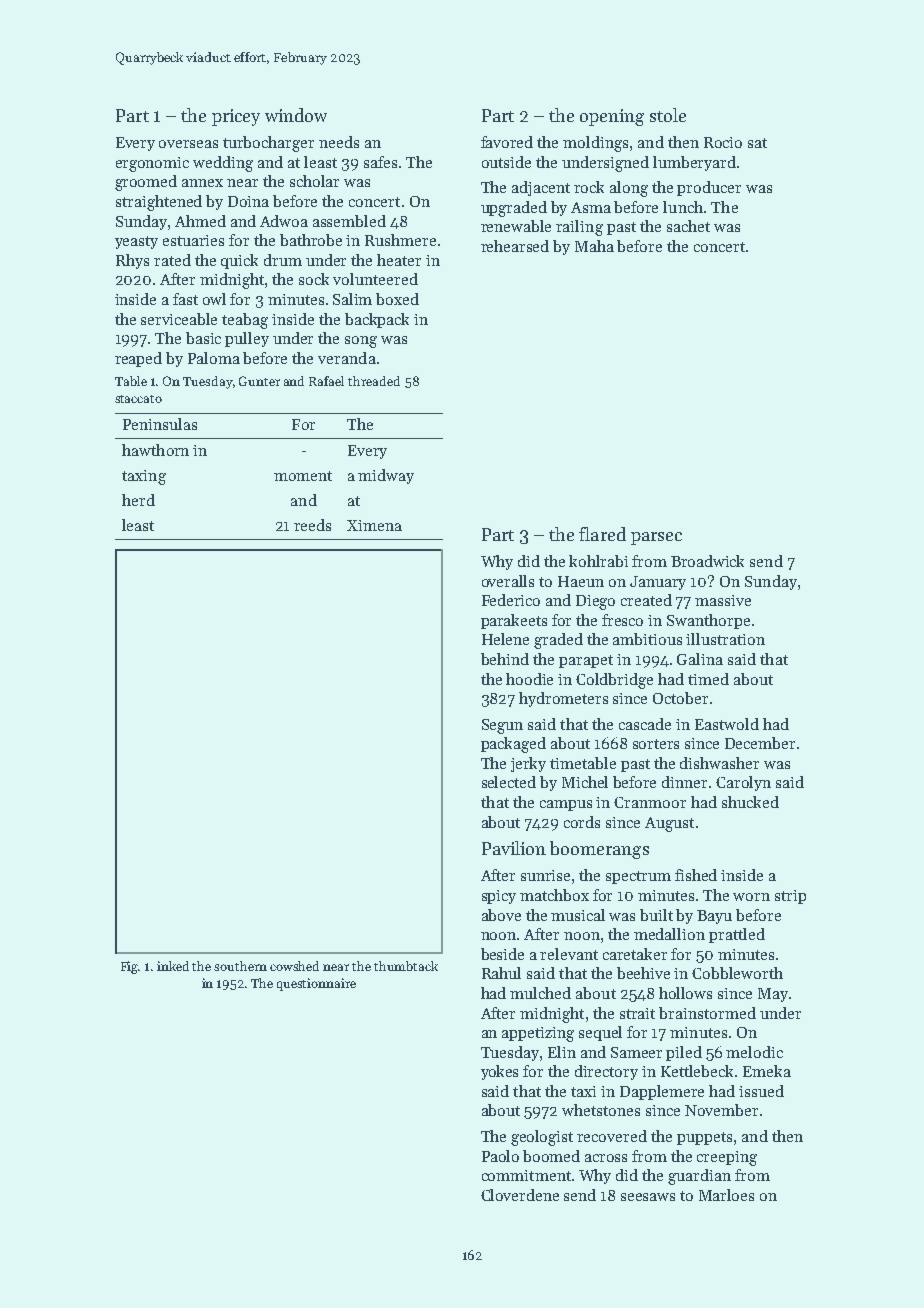 This page has width=924, height=1308. What do you see at coordinates (509, 782) in the page?
I see `selected` at bounding box center [509, 782].
